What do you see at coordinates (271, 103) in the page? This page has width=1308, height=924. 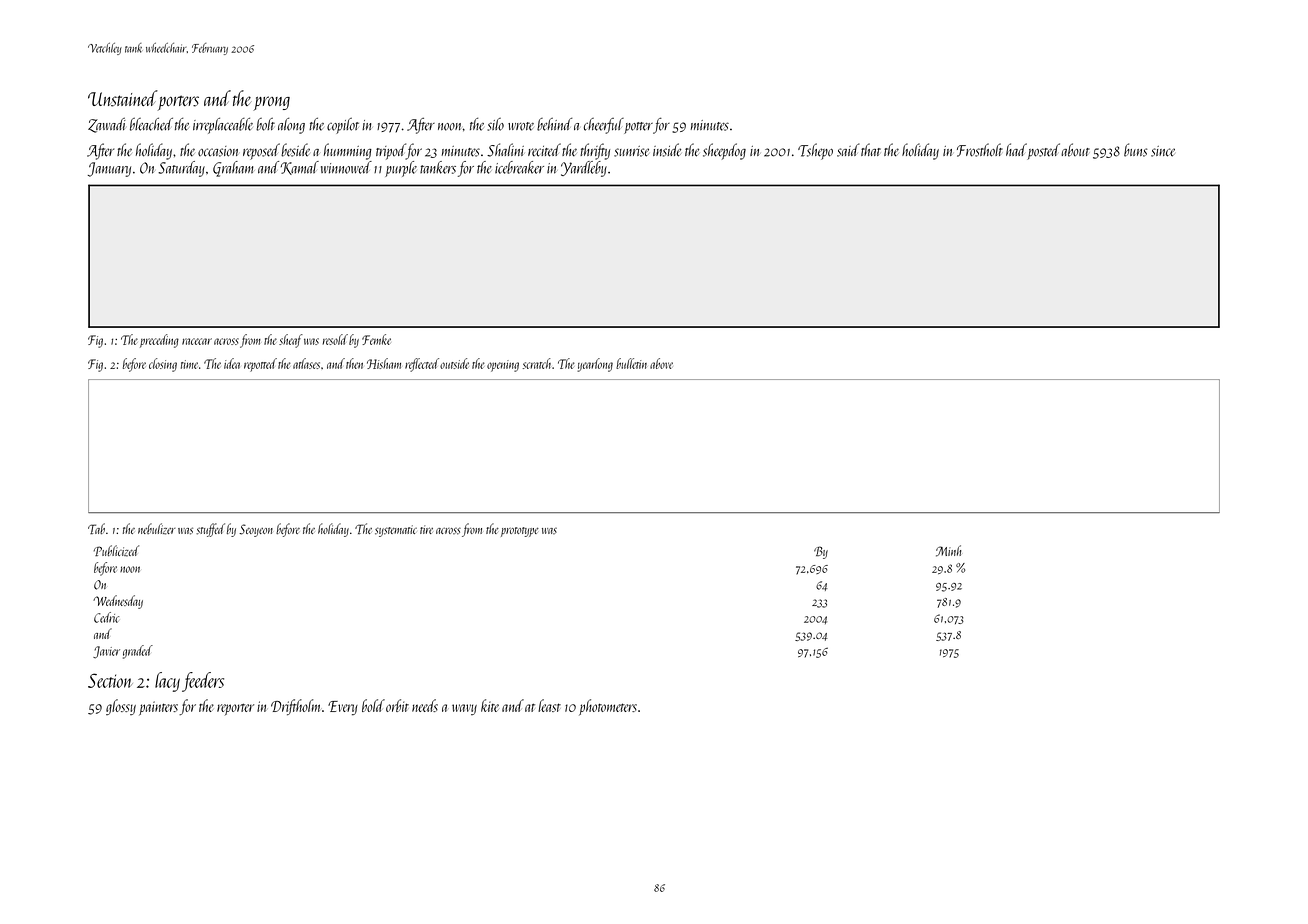 I see `prong` at bounding box center [271, 103].
